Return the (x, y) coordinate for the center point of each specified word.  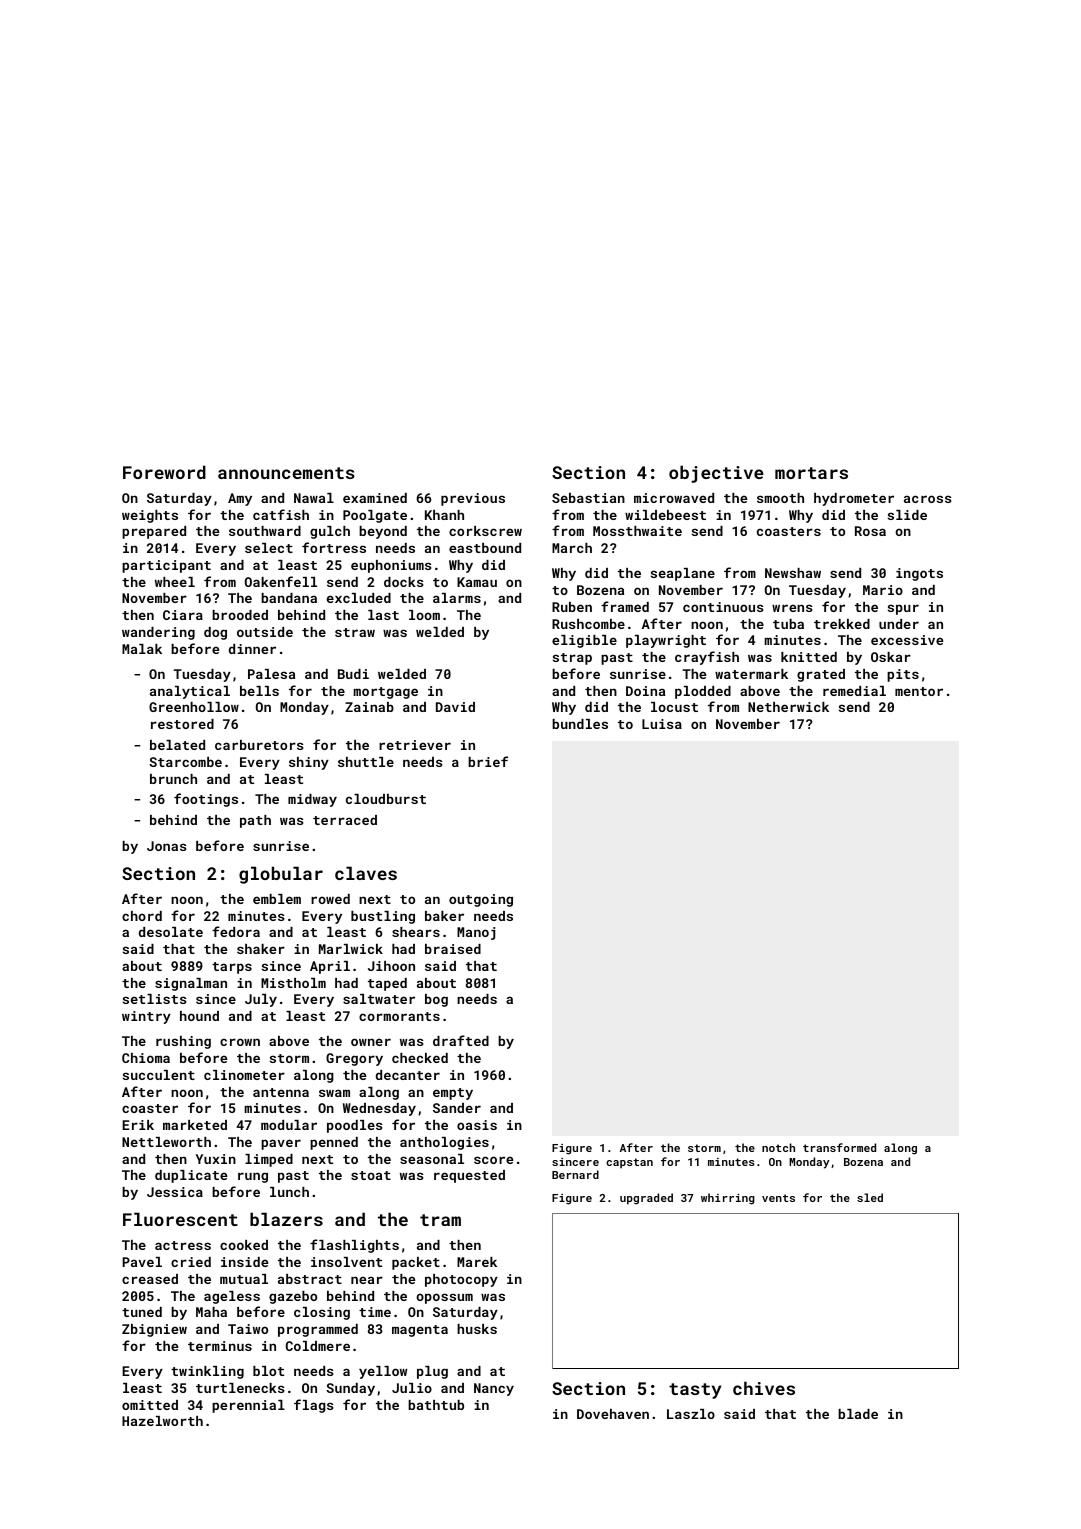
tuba (788, 624)
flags (314, 1406)
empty (453, 1094)
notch (778, 1147)
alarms (457, 598)
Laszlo (691, 1414)
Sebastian (588, 498)
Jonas (167, 846)
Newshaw (793, 573)
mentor (919, 691)
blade (858, 1414)
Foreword (164, 472)
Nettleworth (166, 1142)
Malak (142, 649)
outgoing (481, 900)
